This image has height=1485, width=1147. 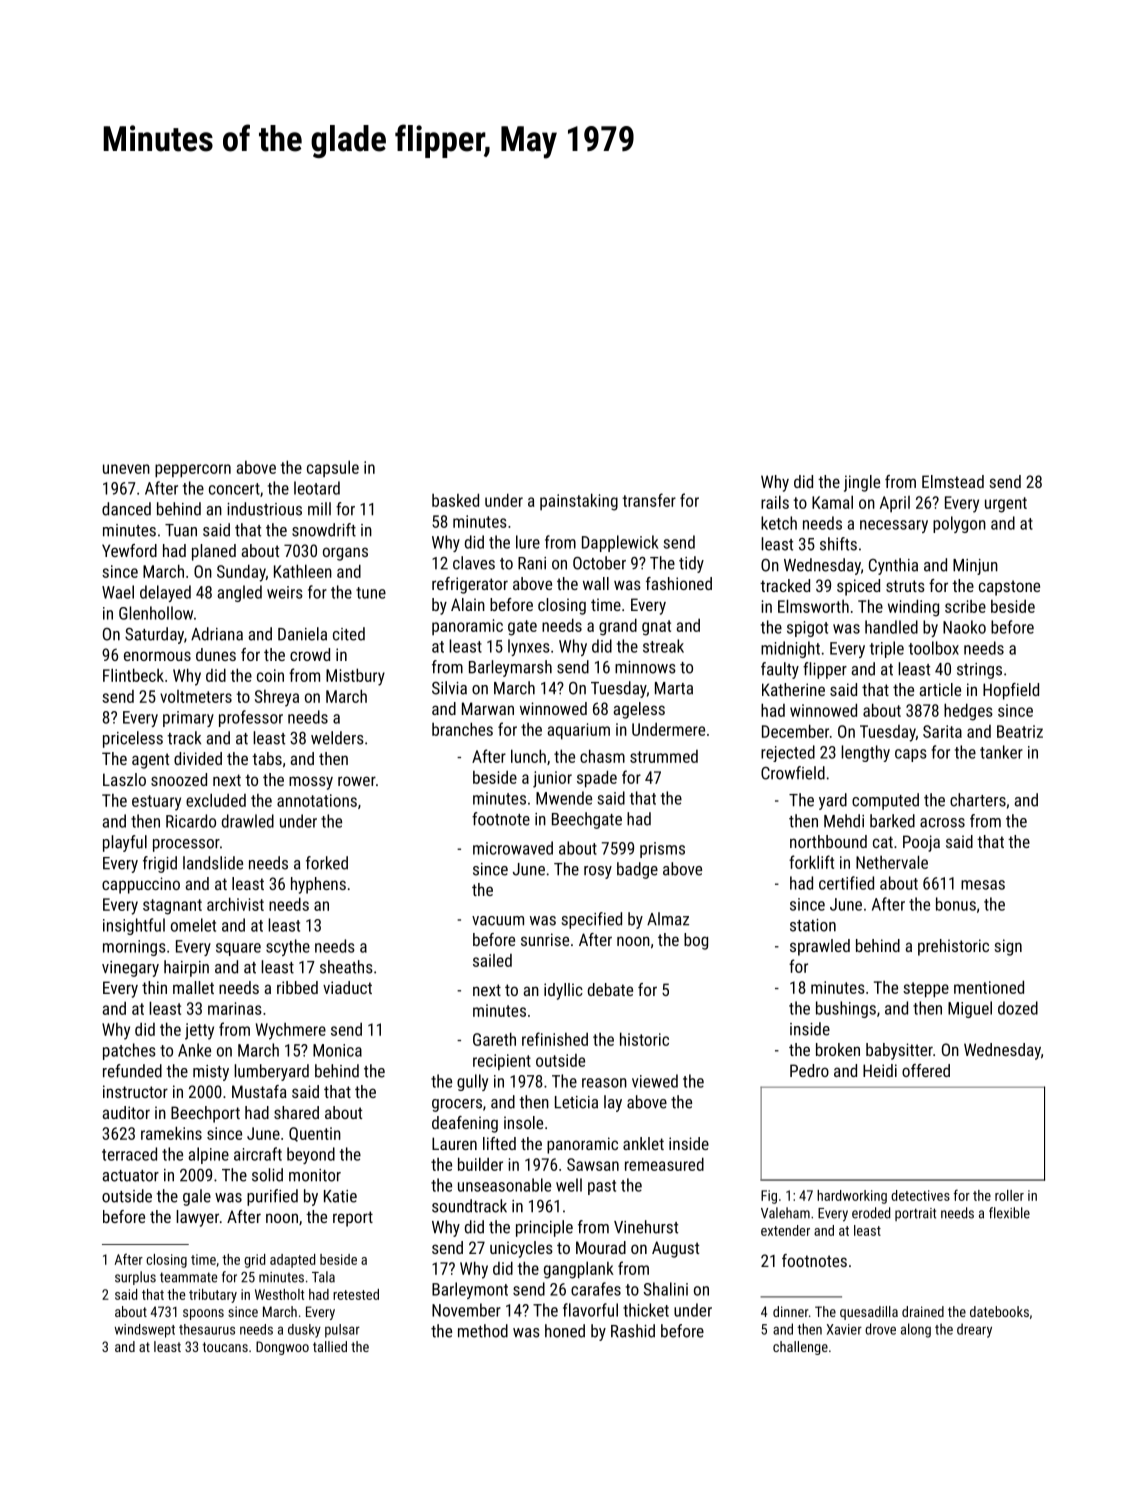 What do you see at coordinates (171, 1133) in the image?
I see `ramekins` at bounding box center [171, 1133].
